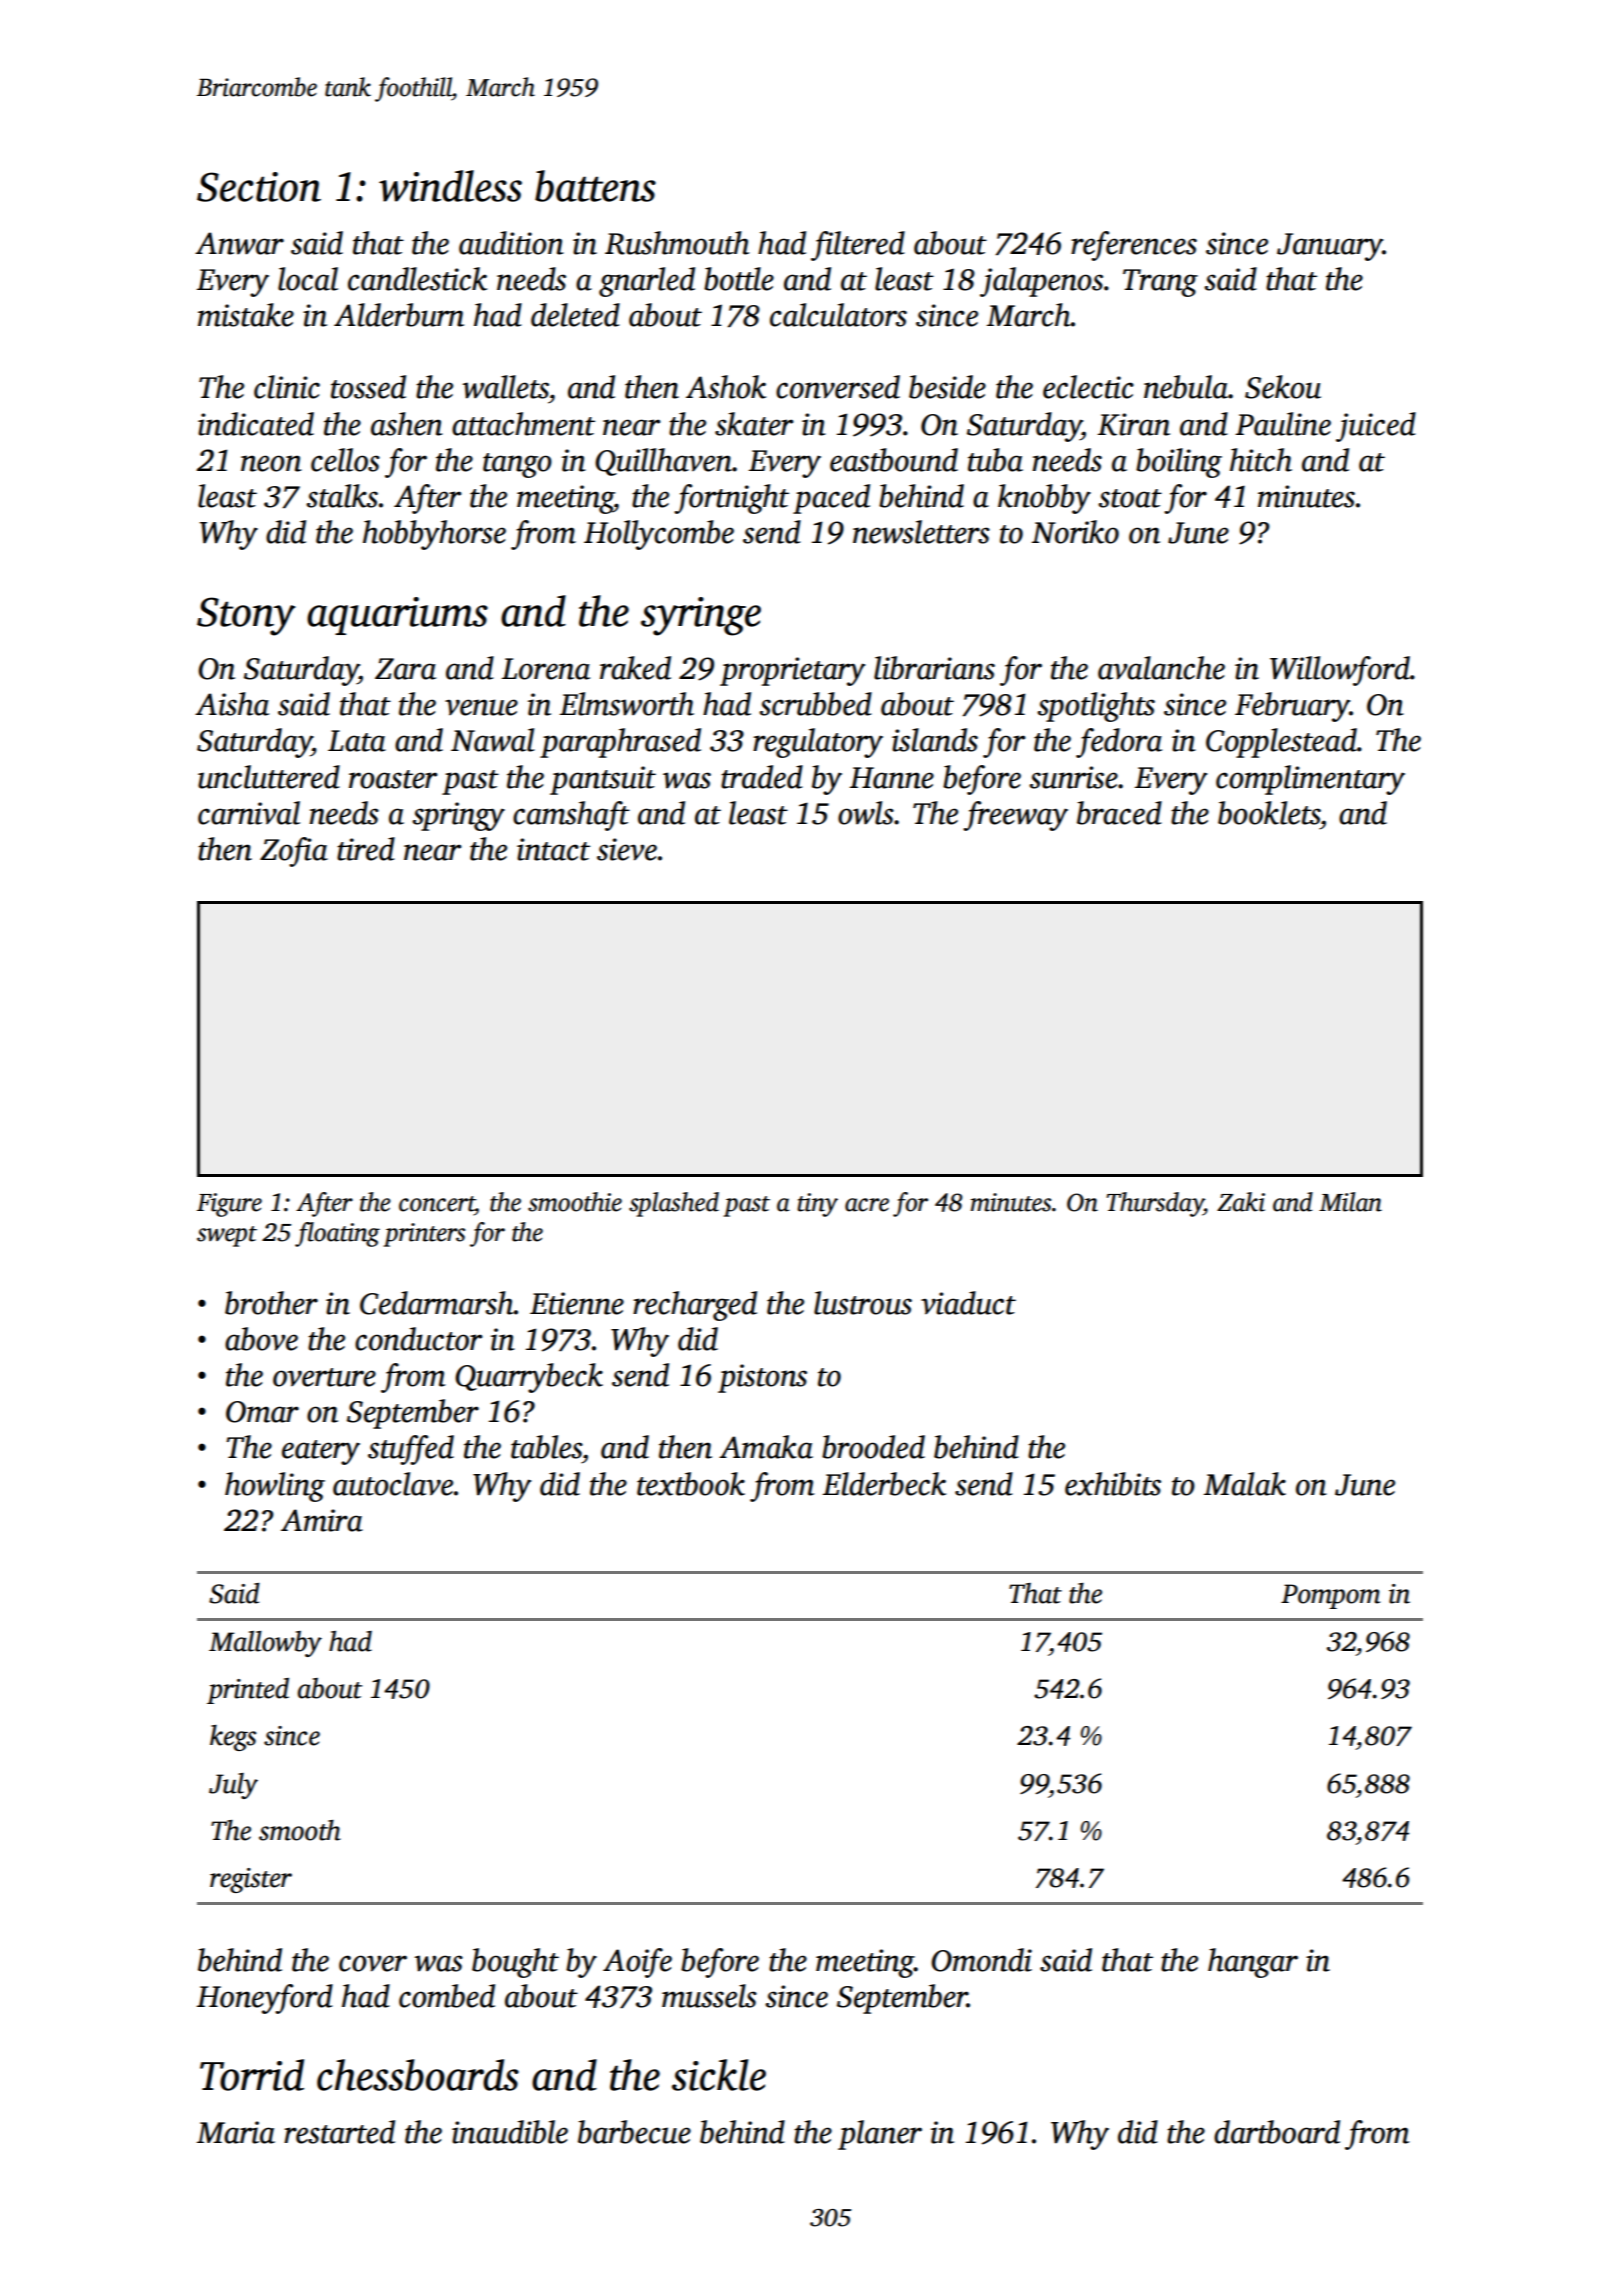  Describe the element at coordinates (259, 187) in the screenshot. I see `Section` at that location.
